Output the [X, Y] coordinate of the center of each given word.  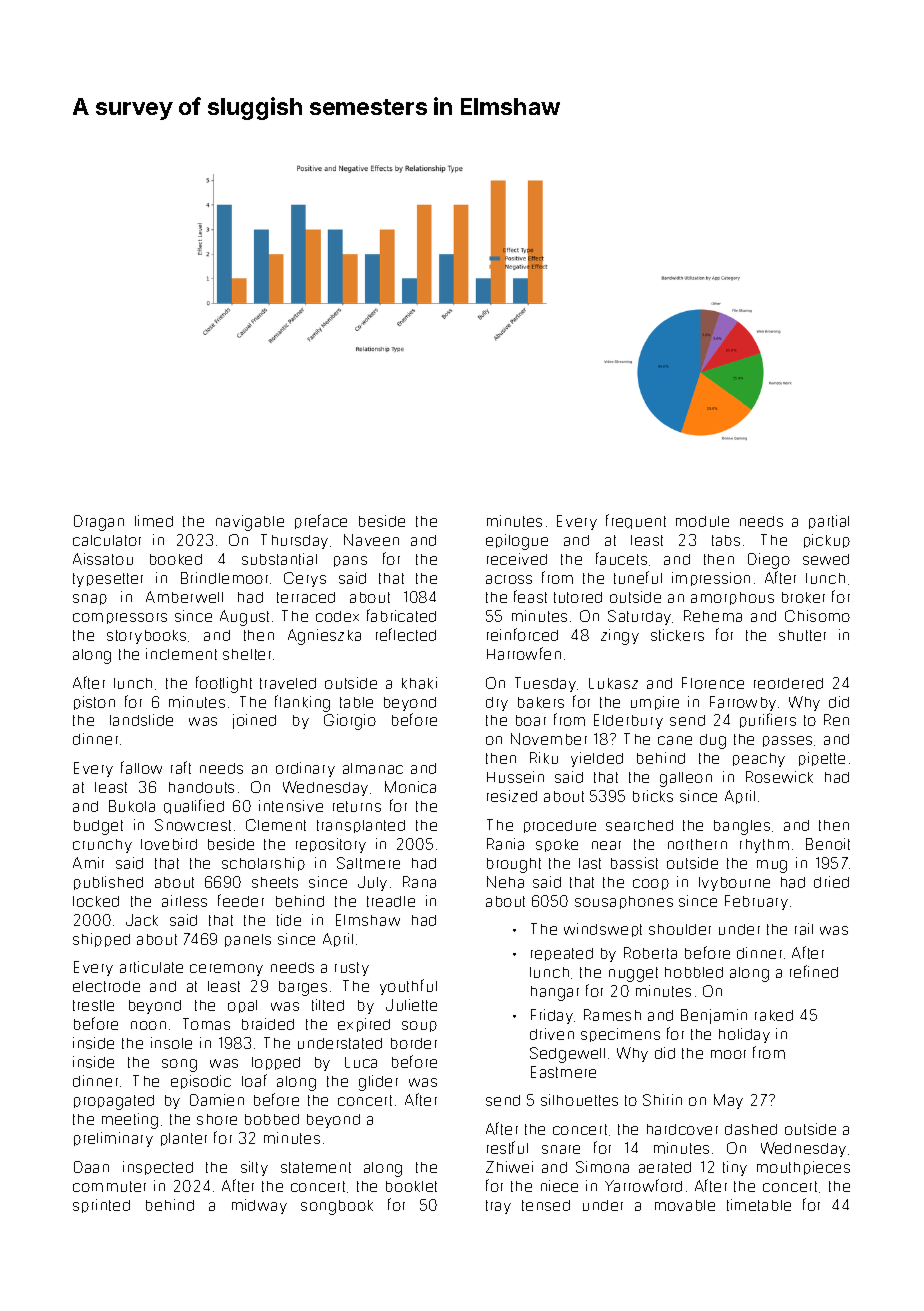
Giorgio [350, 722]
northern [697, 844]
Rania [505, 844]
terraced [306, 597]
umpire [655, 703]
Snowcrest [193, 825]
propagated [114, 1102]
